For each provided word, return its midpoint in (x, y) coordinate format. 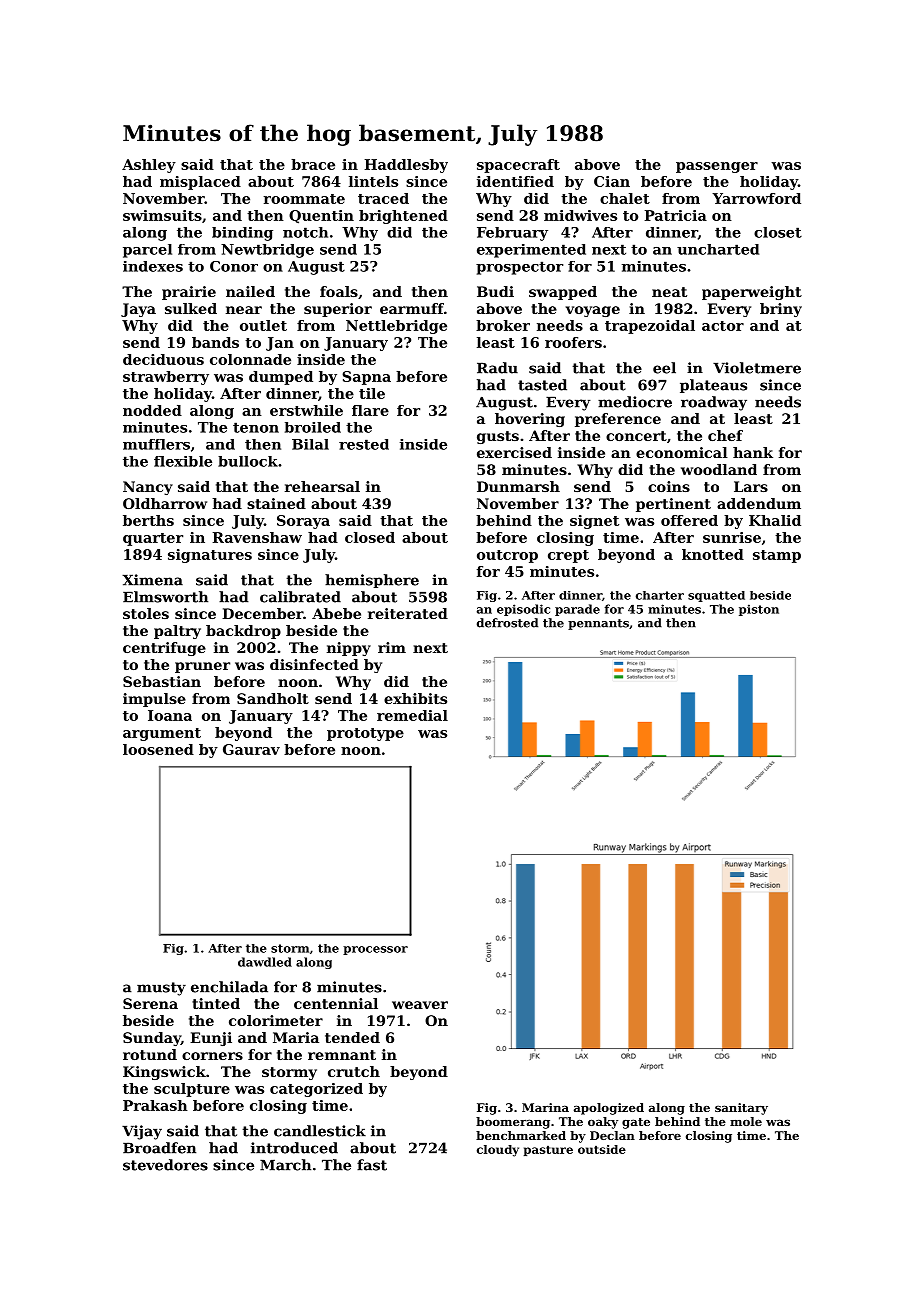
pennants (598, 624)
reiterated (408, 613)
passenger (717, 167)
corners (212, 1056)
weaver (420, 1005)
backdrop (243, 632)
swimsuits (162, 215)
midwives (580, 215)
